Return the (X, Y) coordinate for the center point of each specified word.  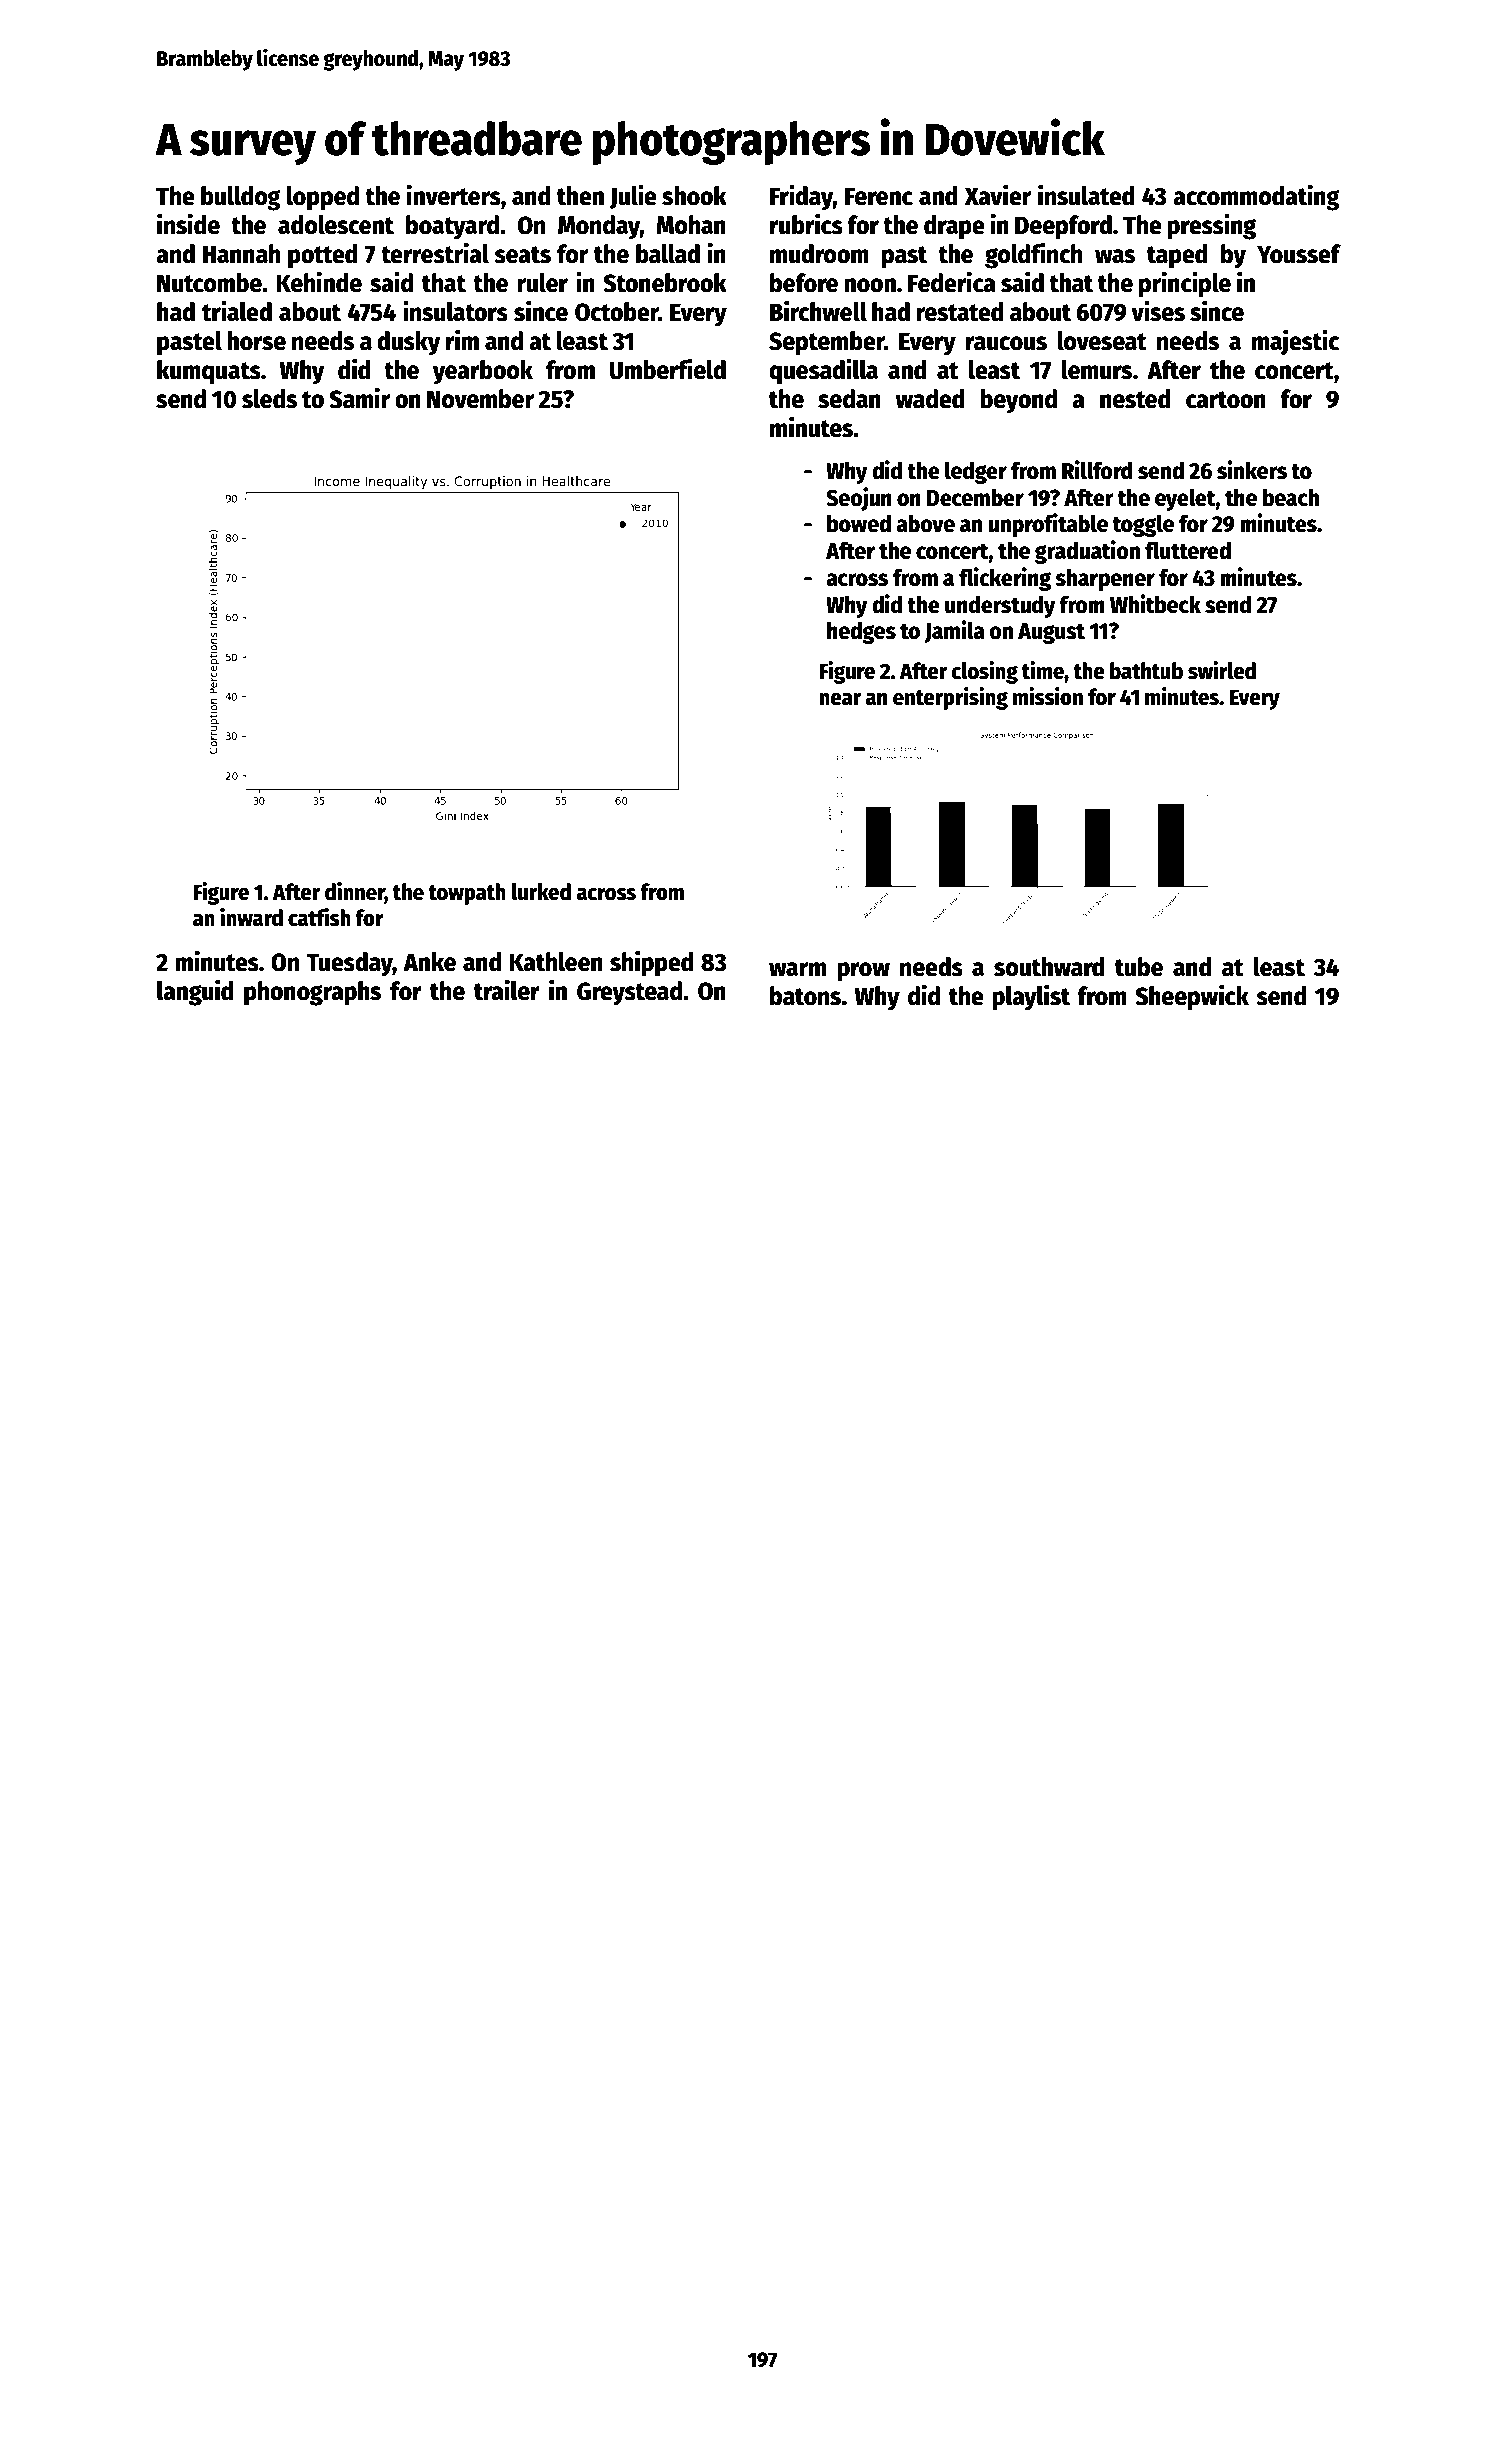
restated (960, 312)
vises (1158, 311)
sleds (269, 399)
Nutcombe (209, 283)
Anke (429, 962)
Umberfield (668, 369)
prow (863, 972)
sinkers (1252, 470)
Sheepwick (1192, 997)
